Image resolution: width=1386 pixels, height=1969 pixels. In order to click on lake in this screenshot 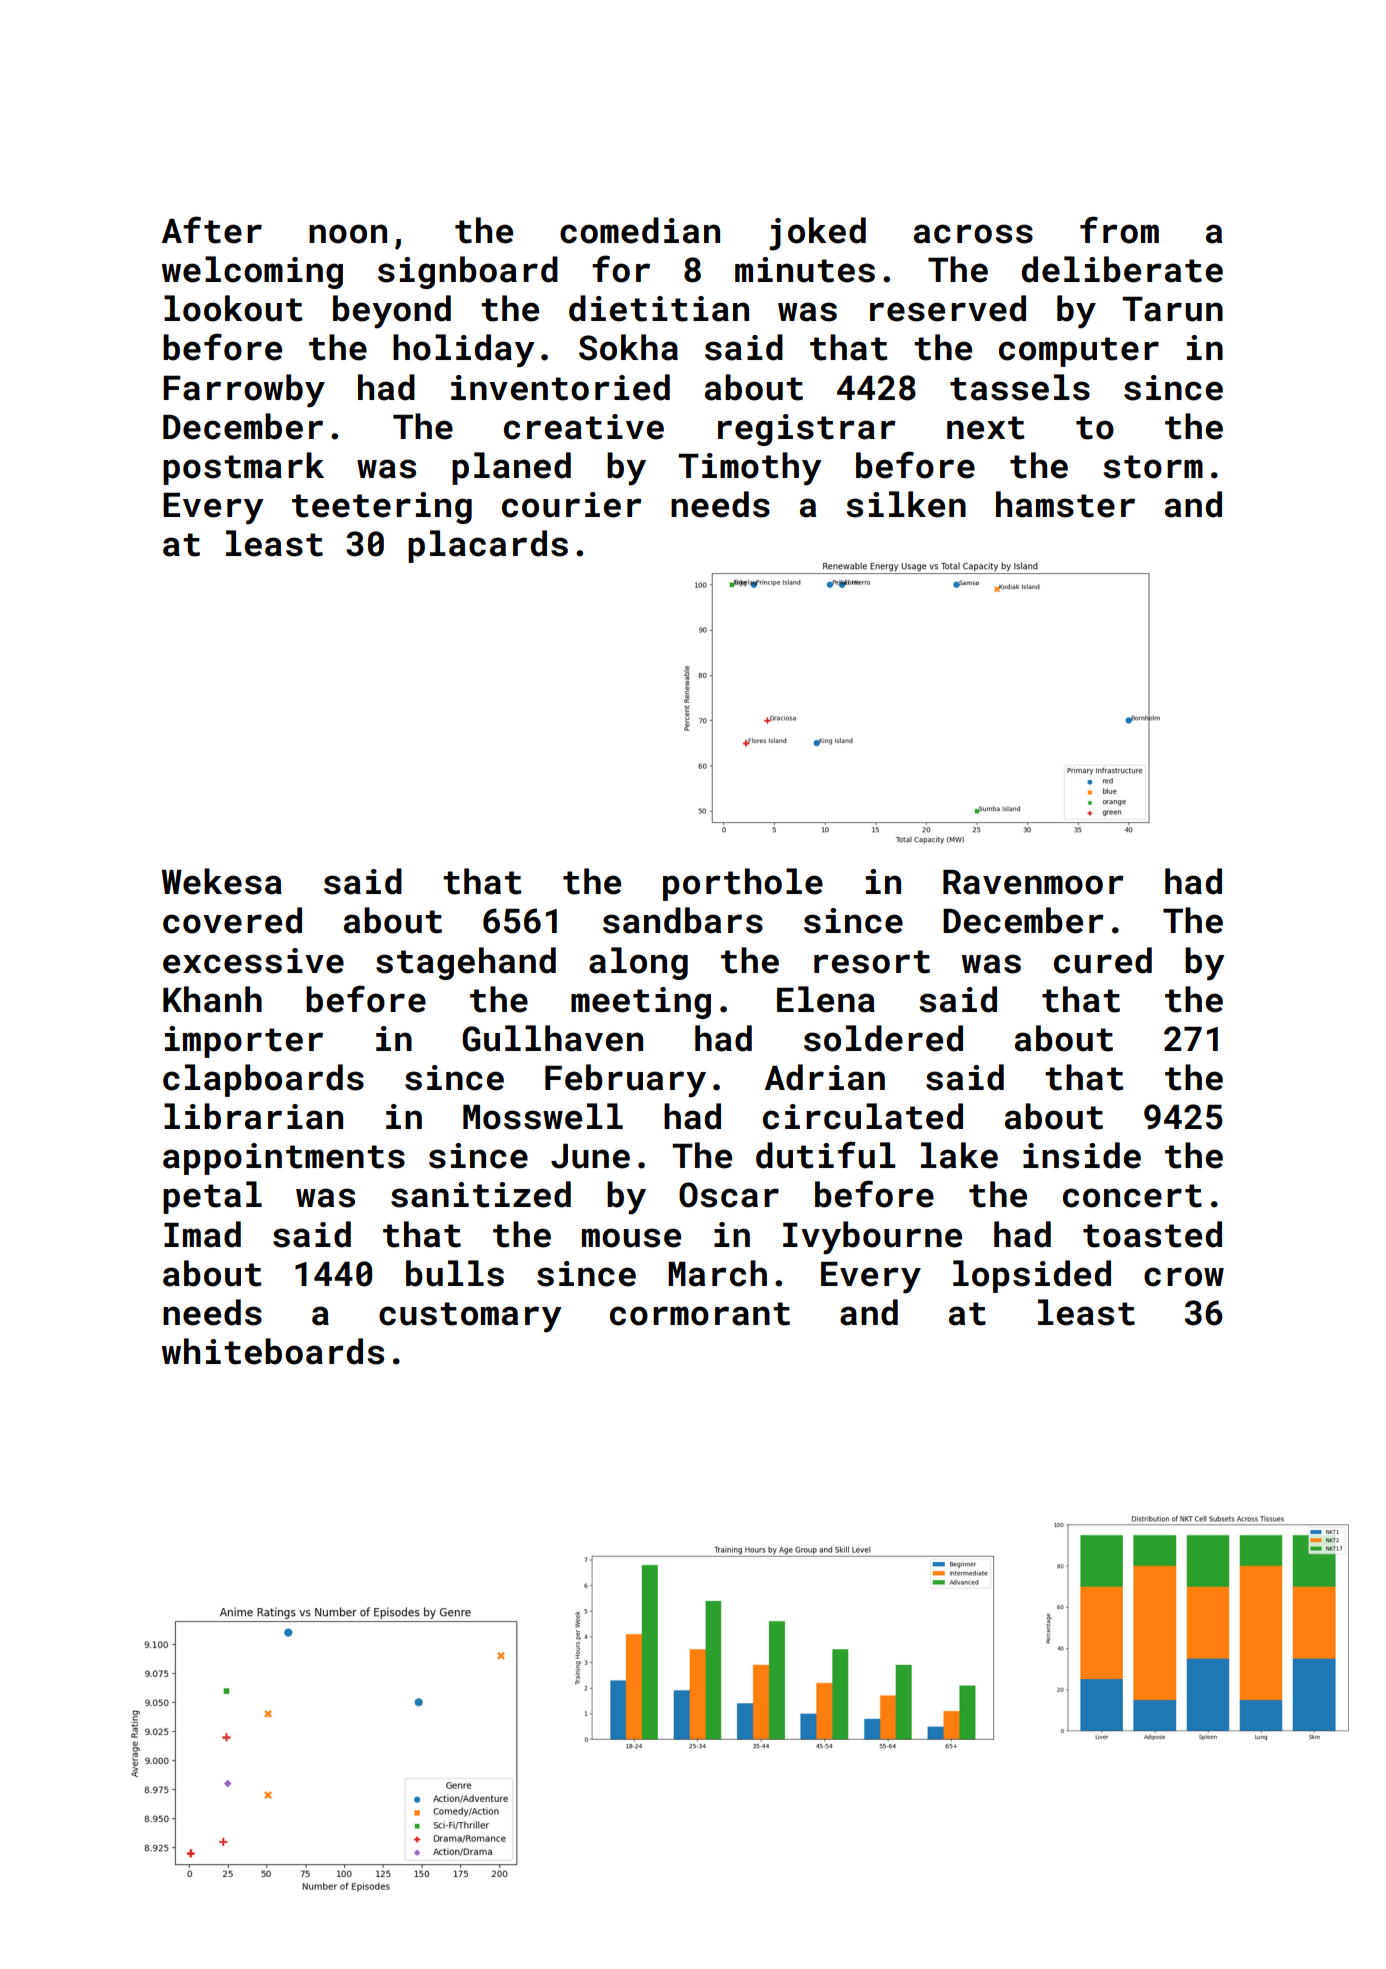, I will do `click(959, 1155)`.
